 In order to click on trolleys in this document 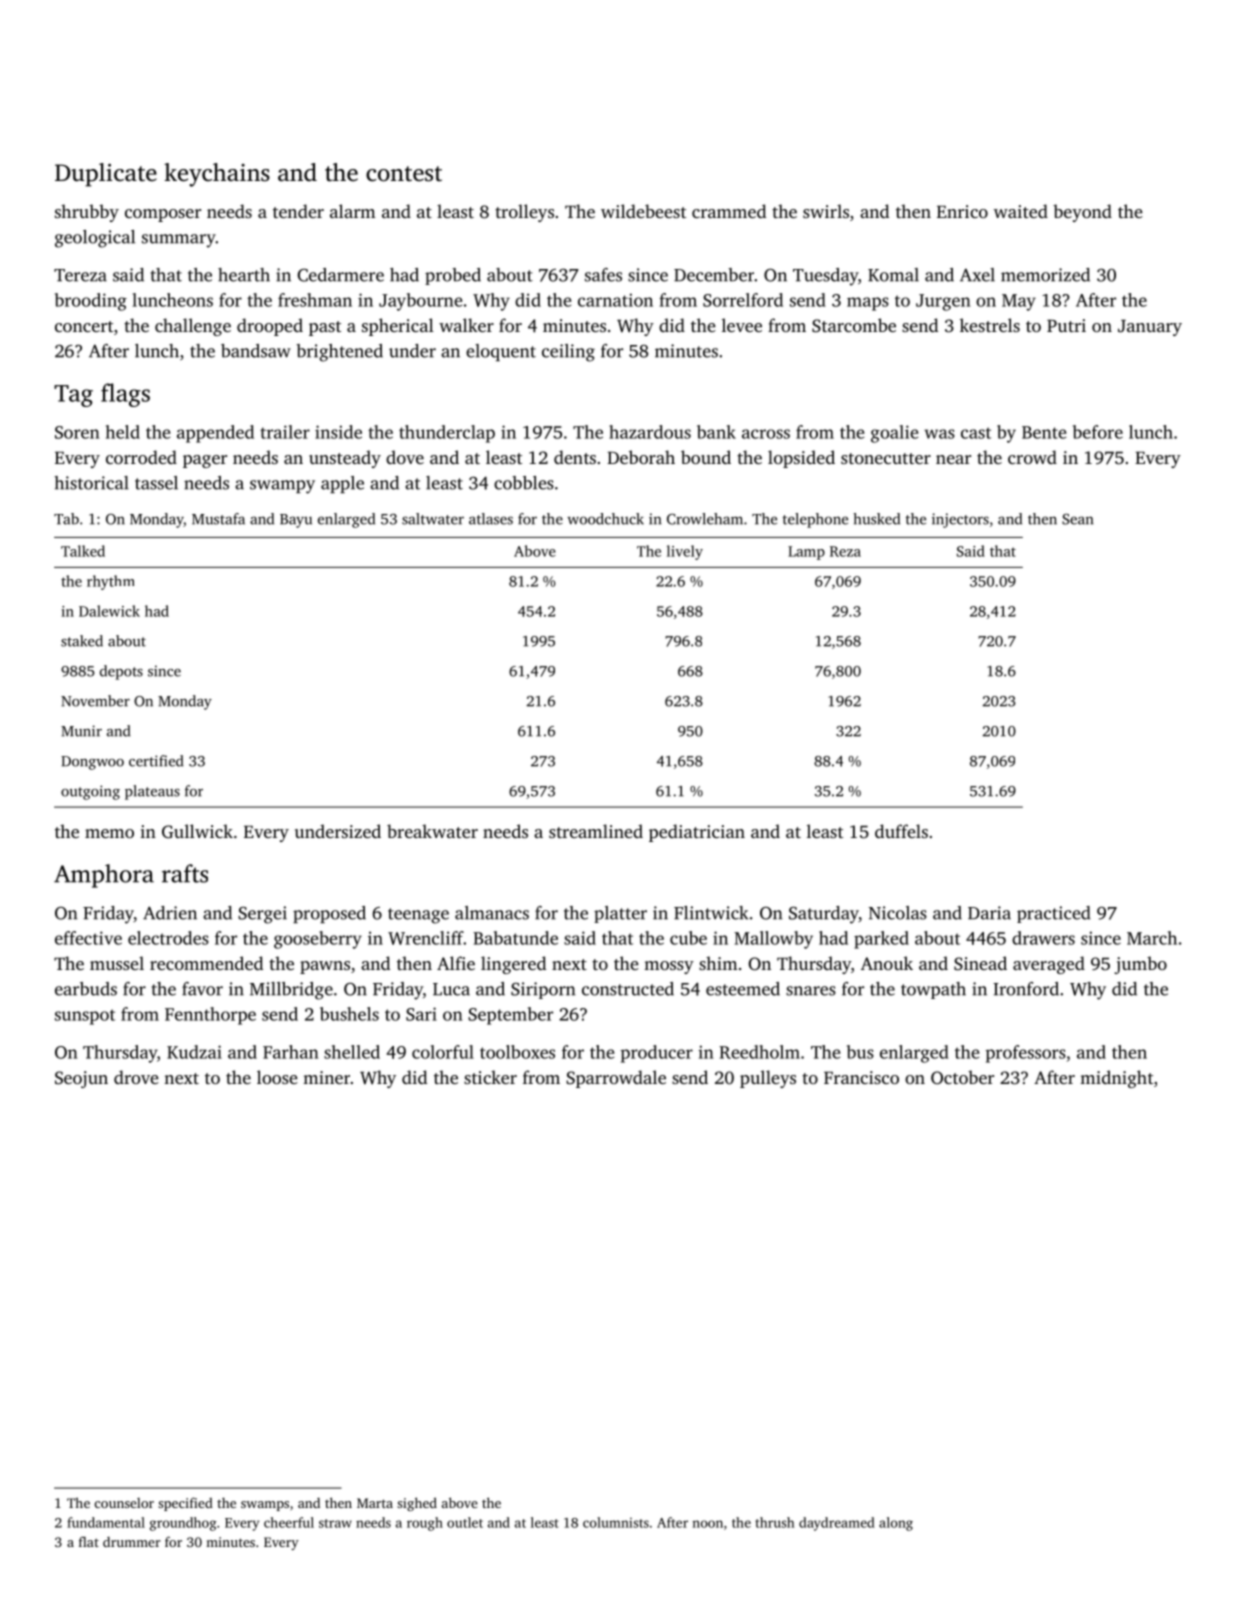, I will do `click(524, 213)`.
